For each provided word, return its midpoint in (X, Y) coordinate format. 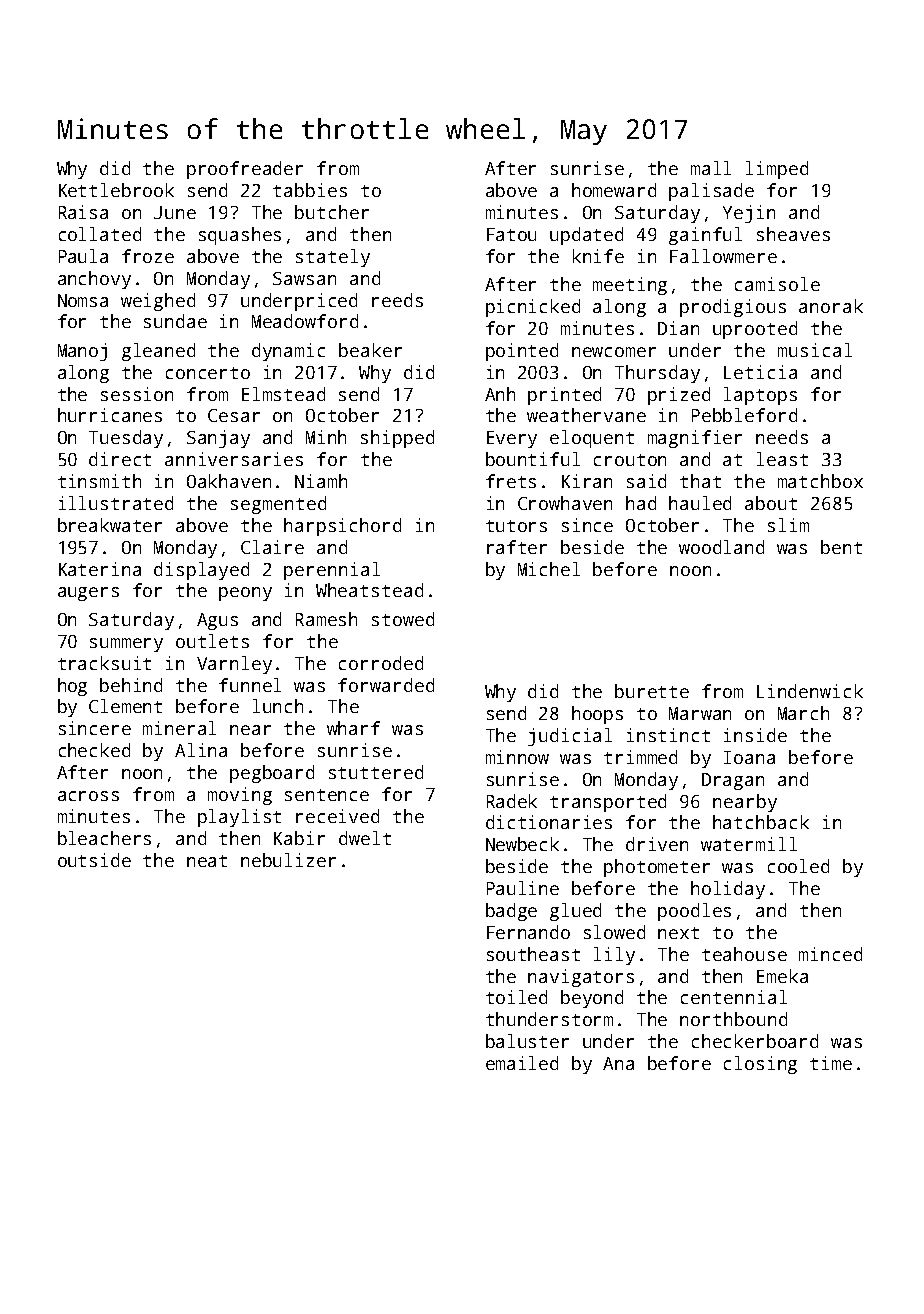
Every (512, 439)
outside (94, 860)
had (641, 503)
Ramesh (326, 619)
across (88, 796)
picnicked (533, 308)
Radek (512, 801)
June (175, 212)
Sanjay (218, 439)
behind (131, 685)
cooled (798, 866)
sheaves (793, 234)
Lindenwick (810, 691)
